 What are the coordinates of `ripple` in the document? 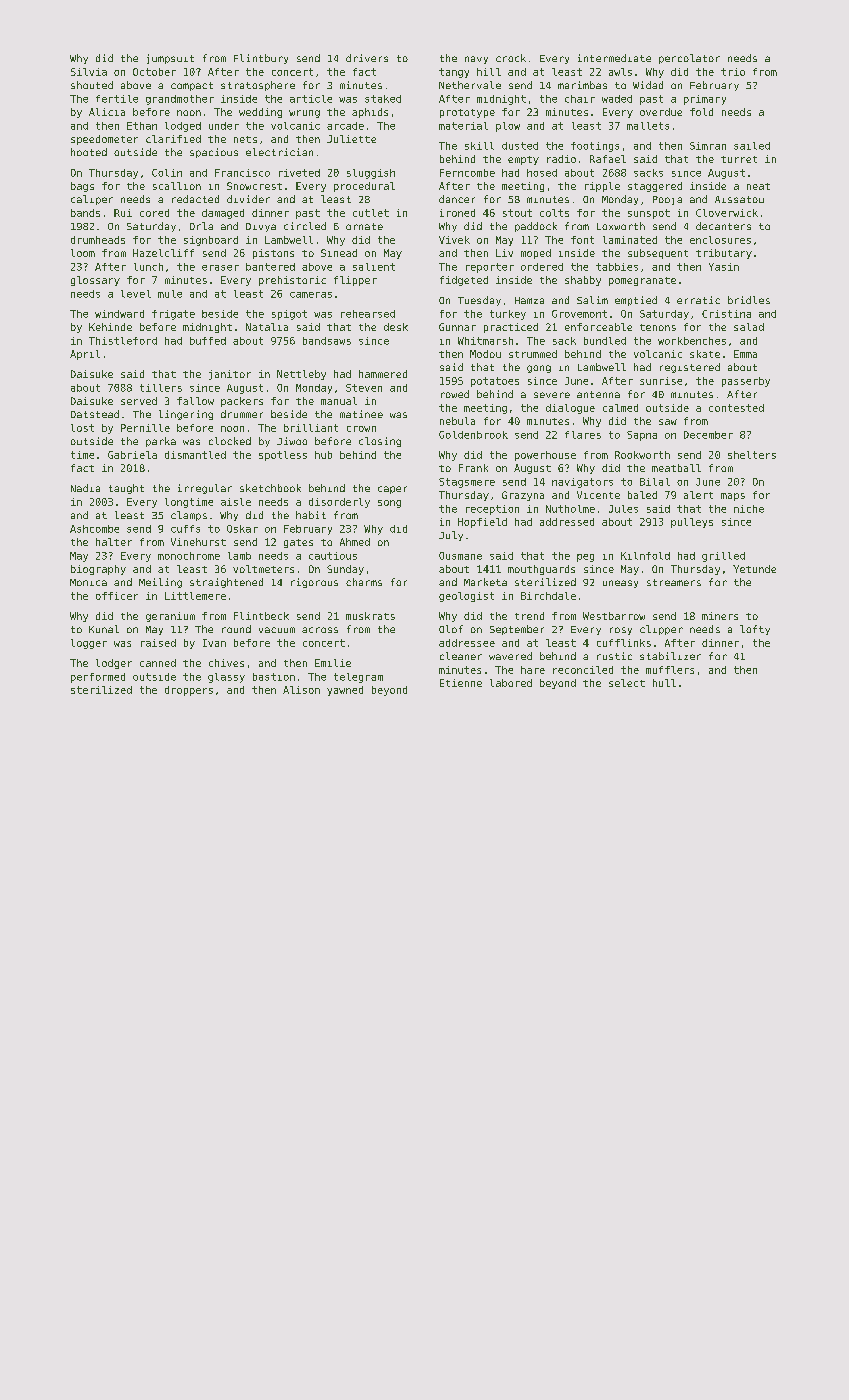 It's located at (602, 187).
